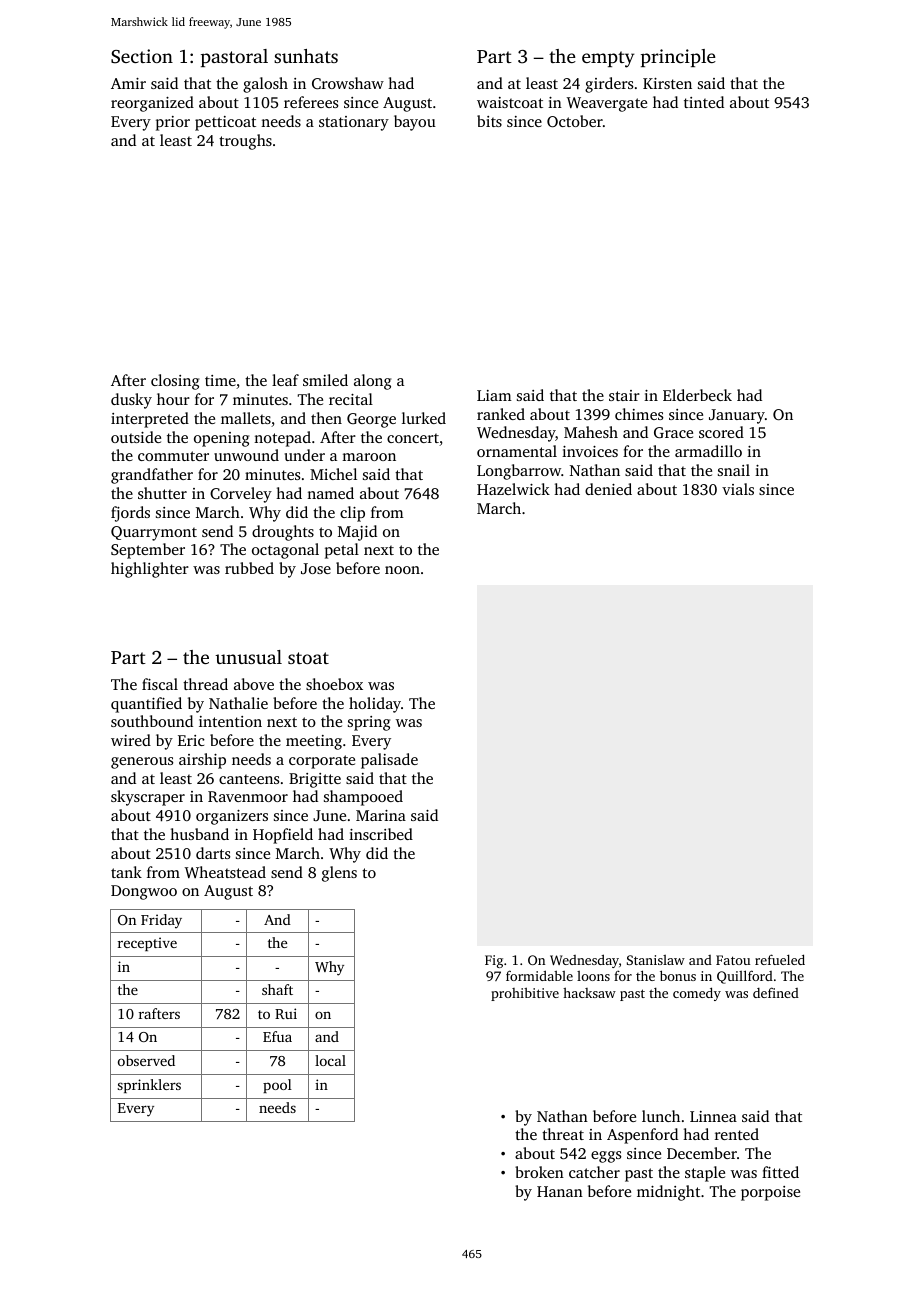 Image resolution: width=924 pixels, height=1308 pixels. I want to click on above, so click(254, 684).
